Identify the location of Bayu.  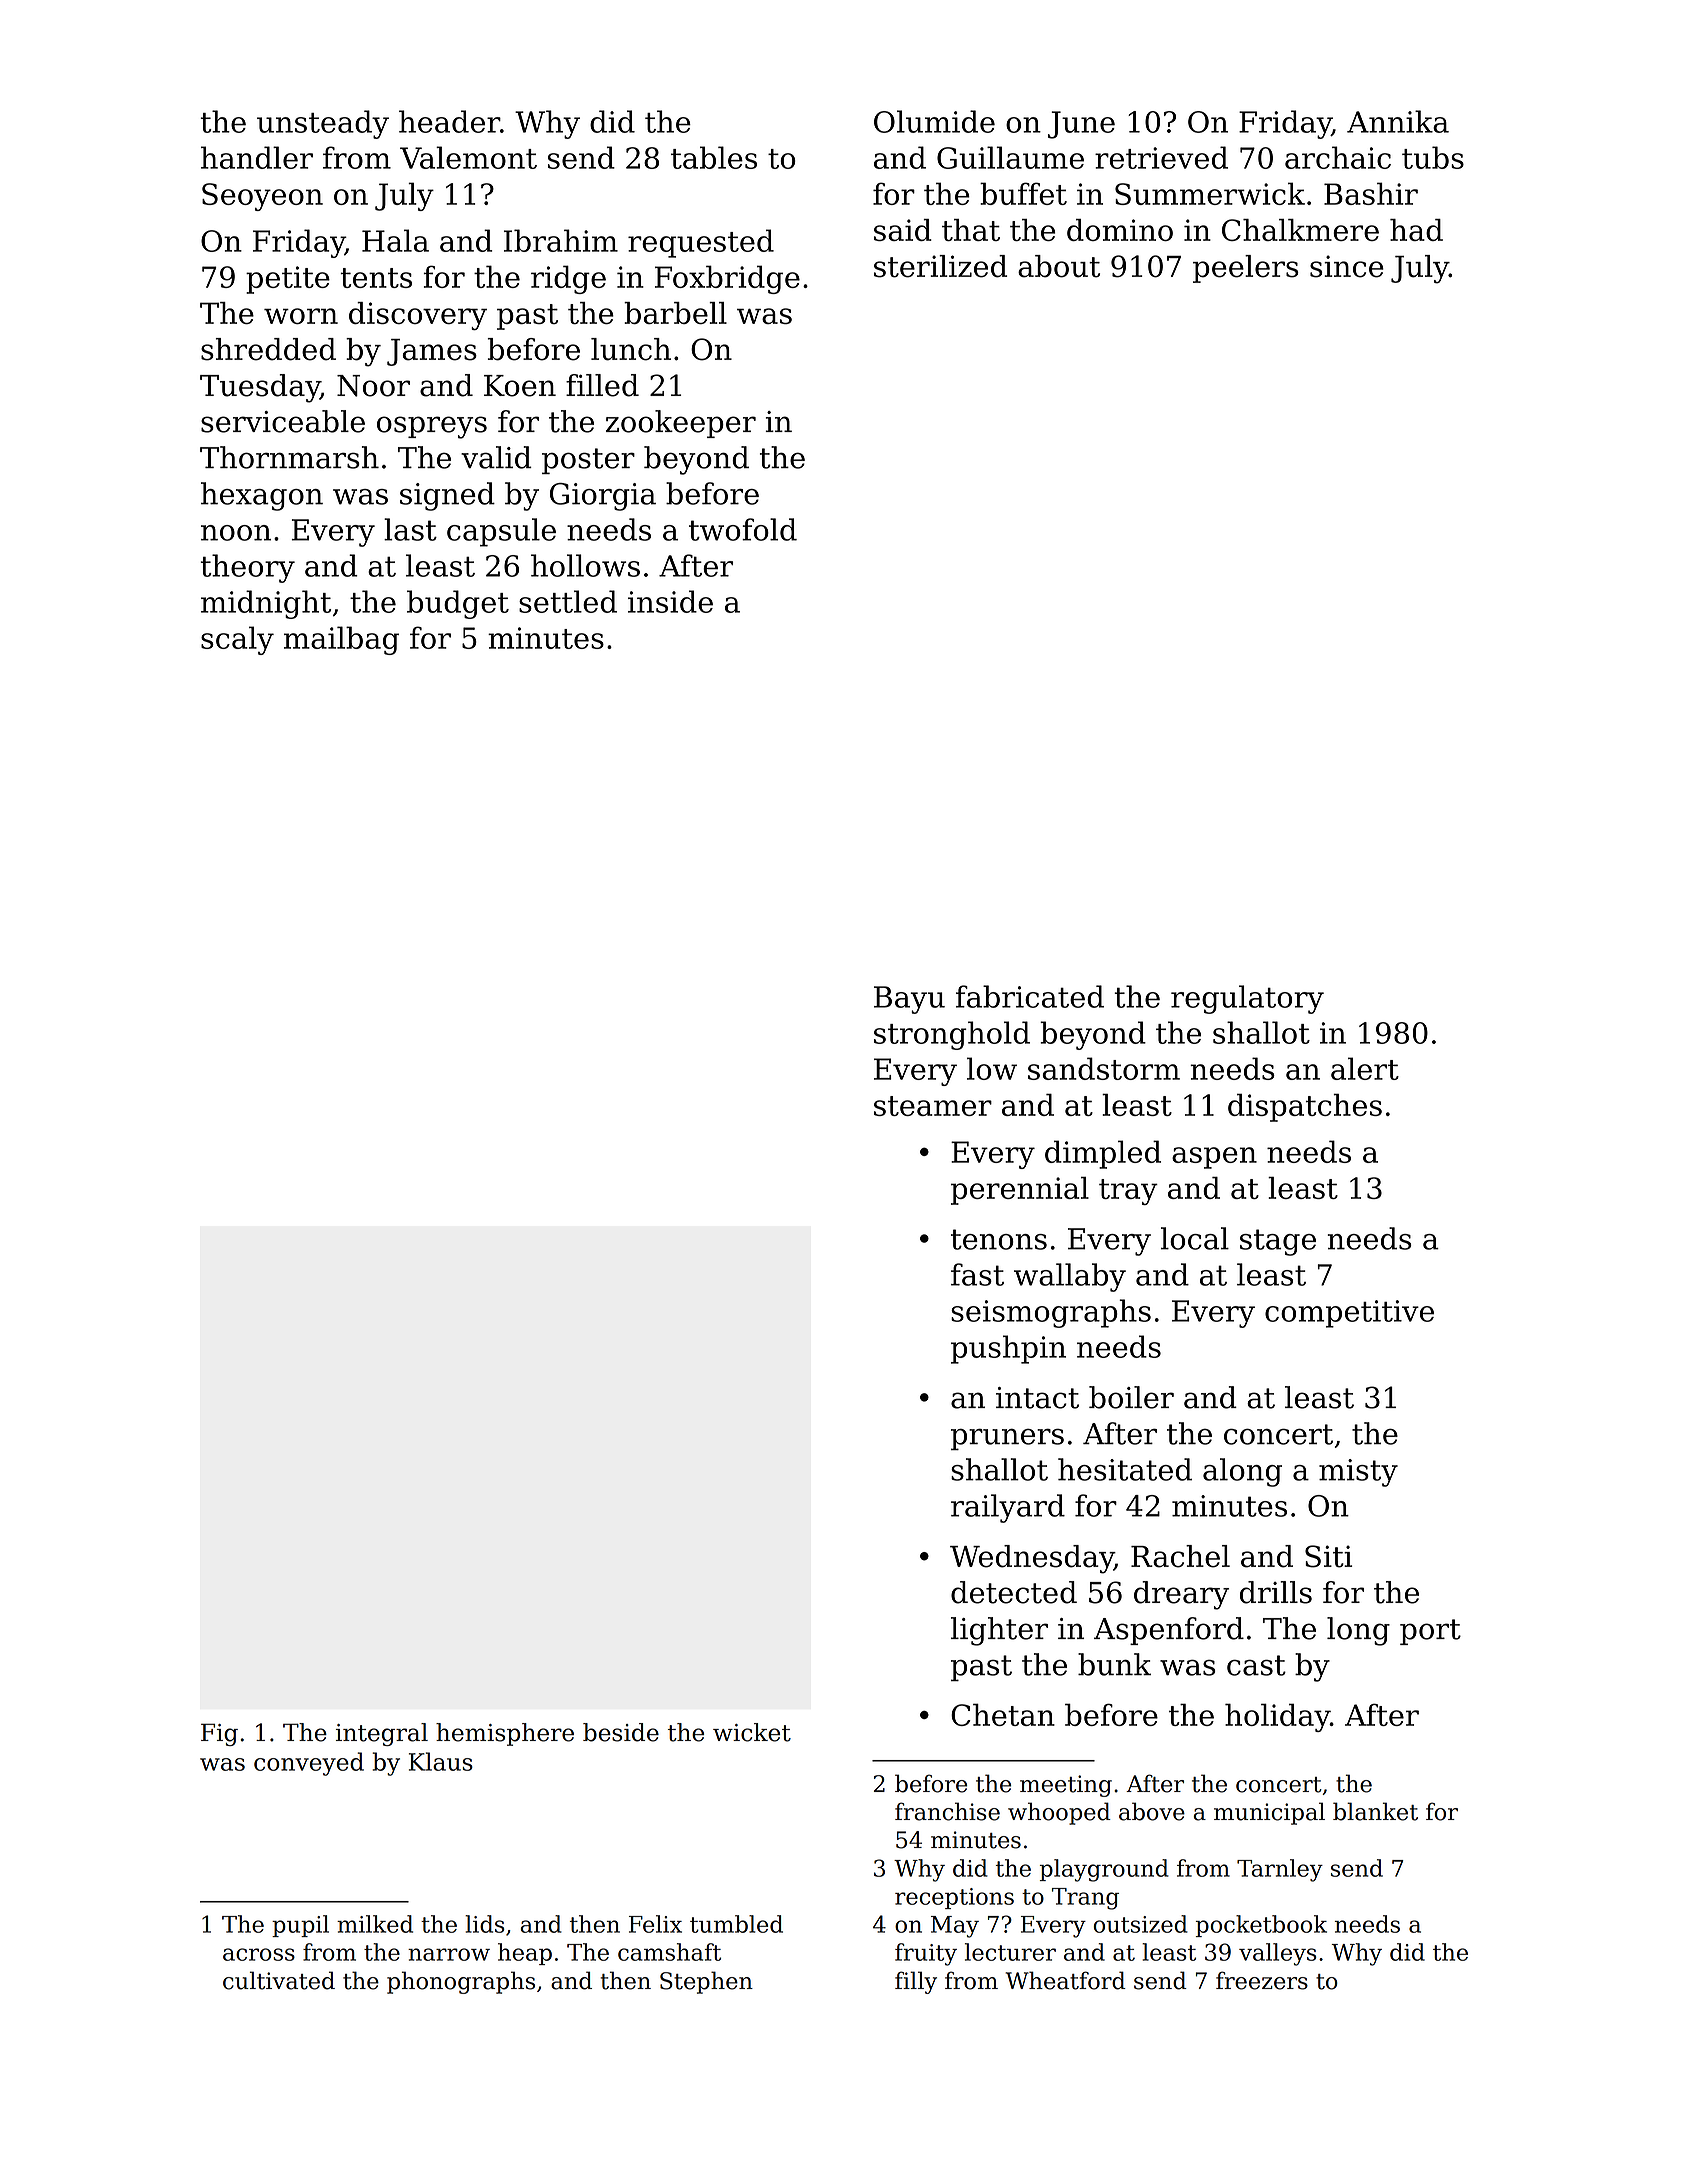
(909, 1000).
